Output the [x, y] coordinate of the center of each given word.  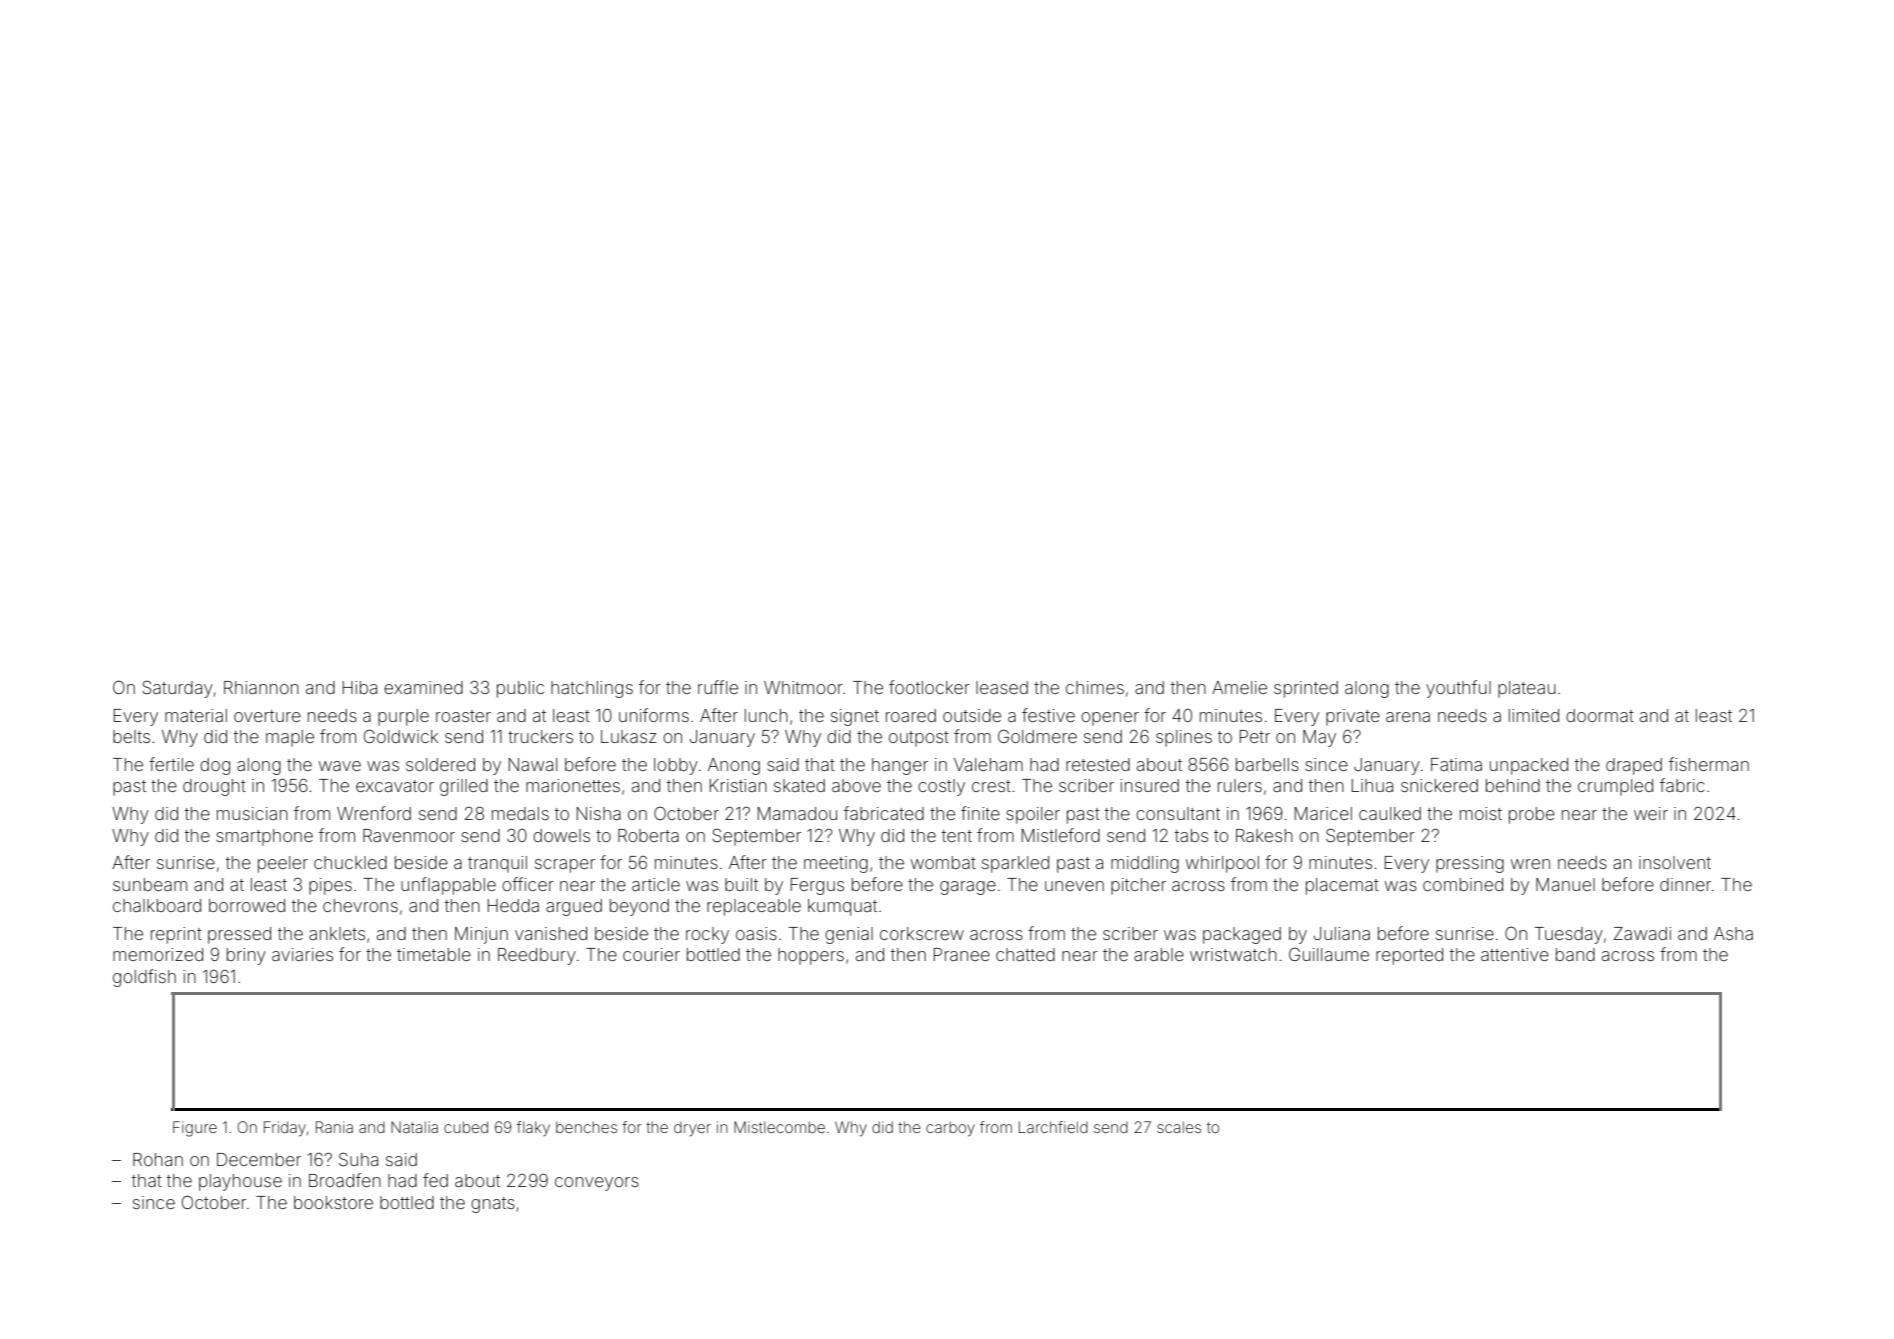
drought [214, 787]
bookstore [333, 1202]
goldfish [144, 978]
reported [1409, 956]
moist [1481, 813]
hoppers [811, 956]
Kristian [738, 785]
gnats [493, 1205]
